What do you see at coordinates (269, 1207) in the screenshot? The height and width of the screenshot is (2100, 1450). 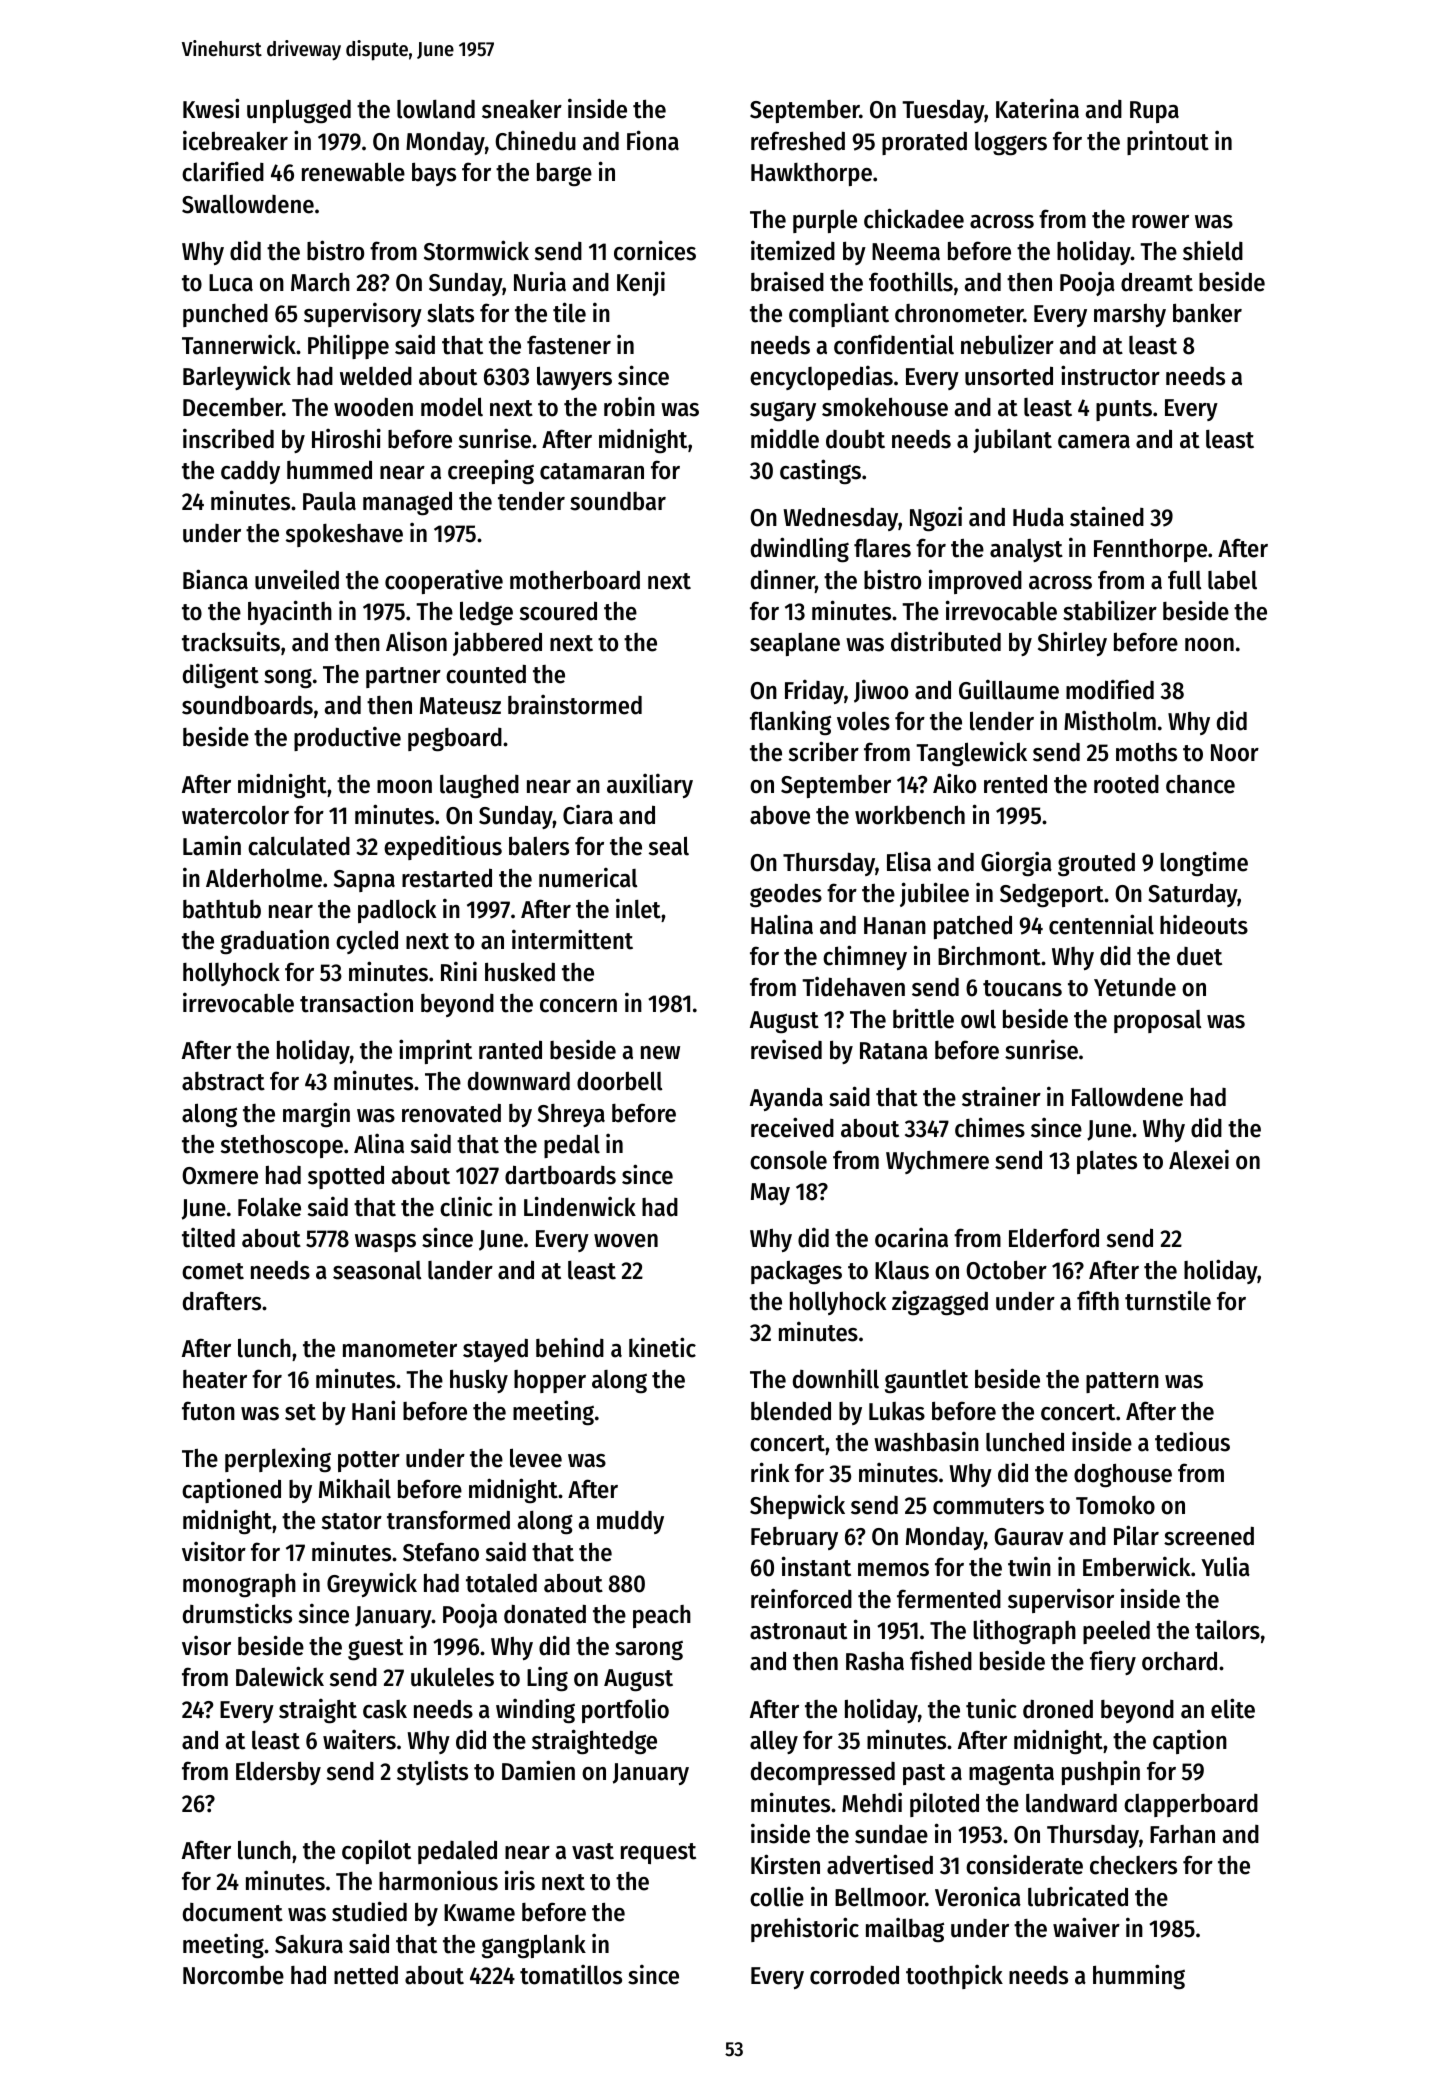 I see `Folake` at bounding box center [269, 1207].
